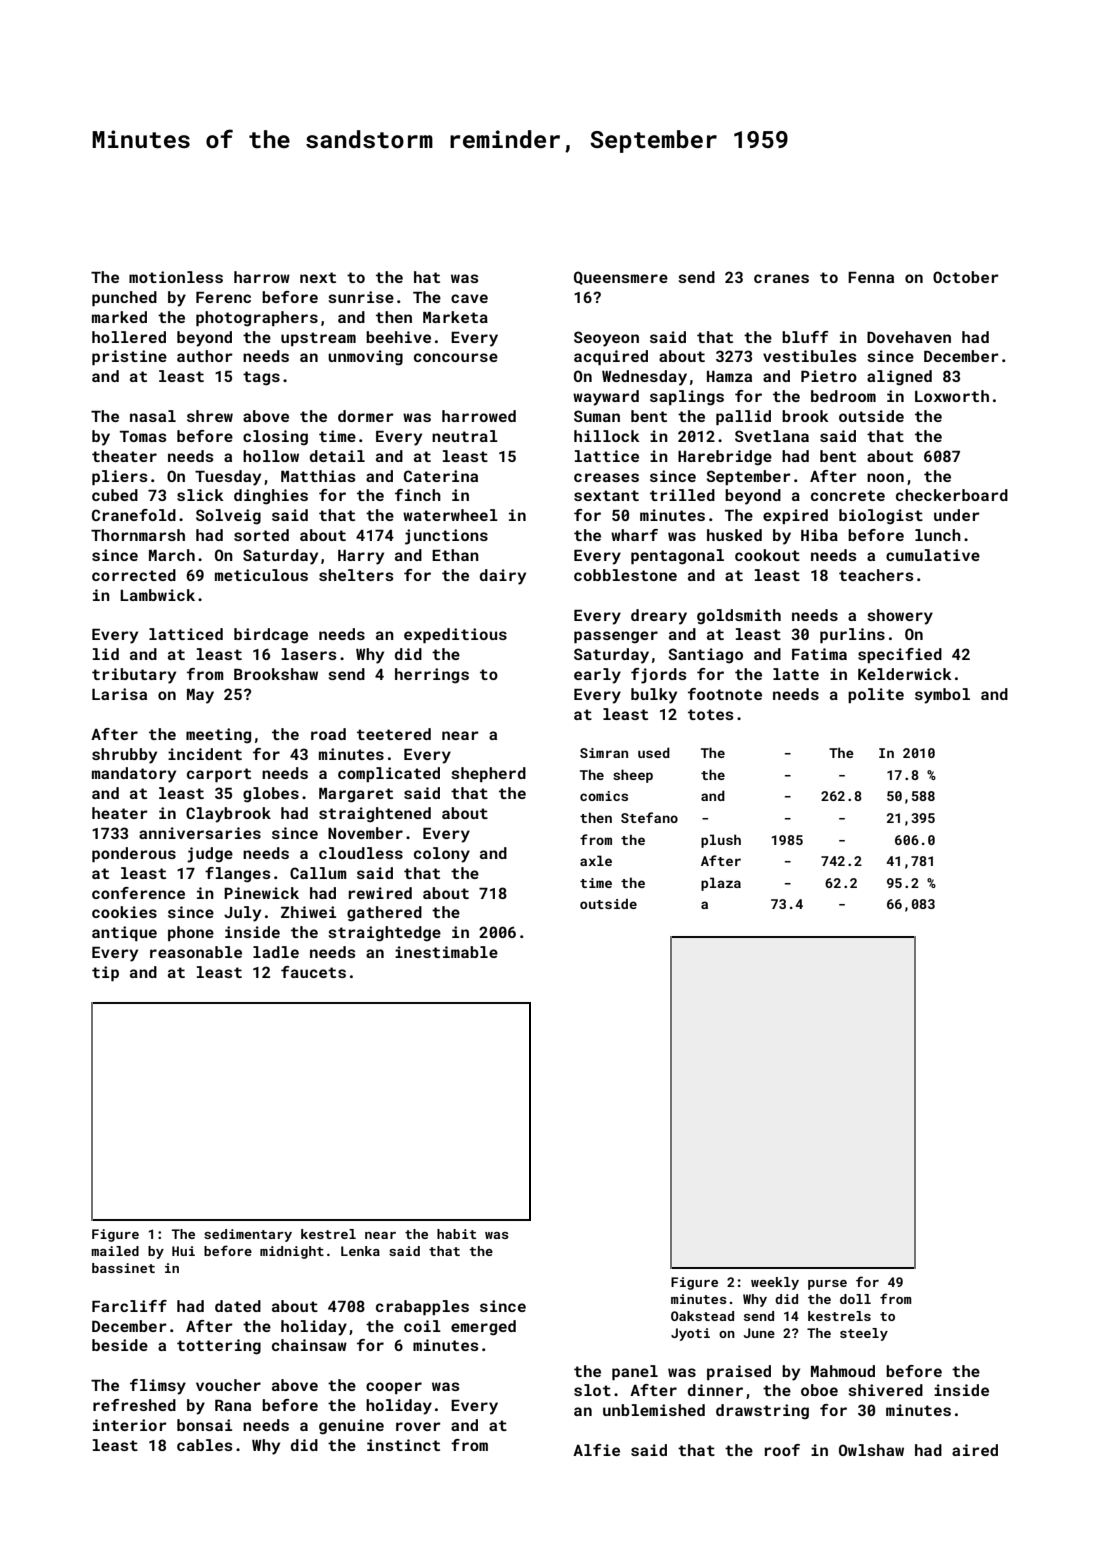 The height and width of the page is (1561, 1104). I want to click on axle, so click(596, 860).
